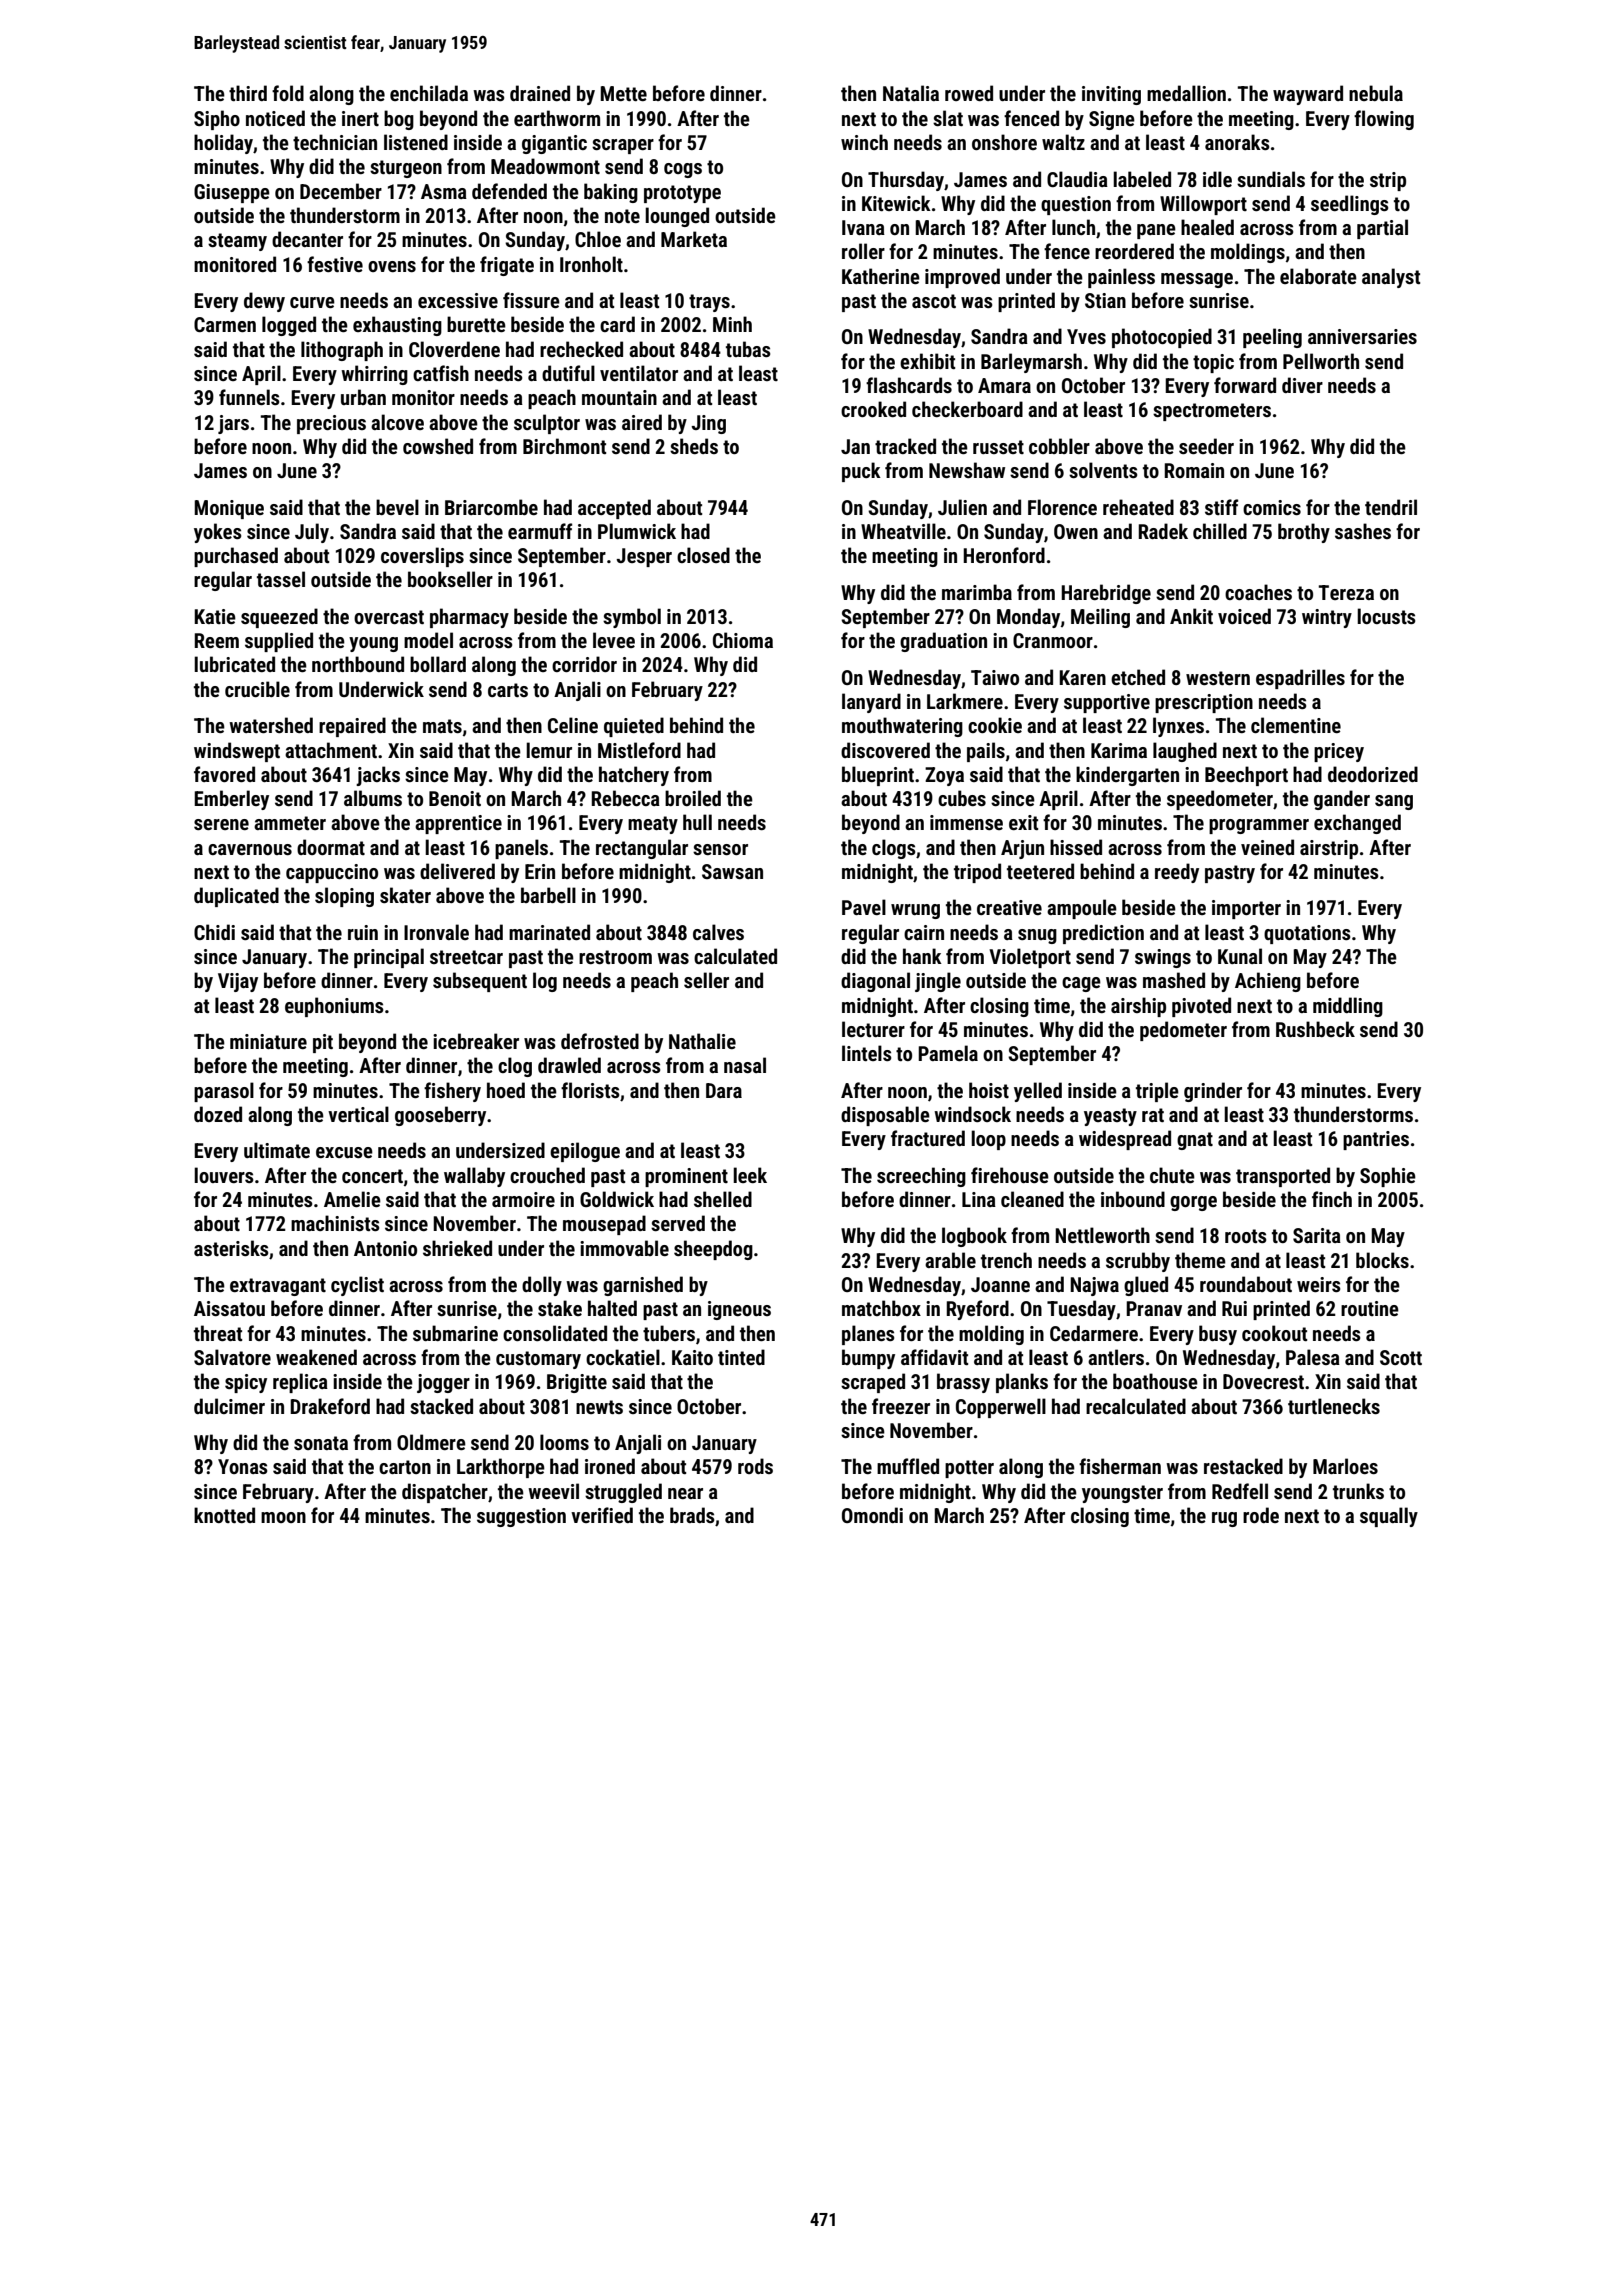 The image size is (1620, 2292). What do you see at coordinates (1154, 1308) in the screenshot?
I see `Pranav` at bounding box center [1154, 1308].
